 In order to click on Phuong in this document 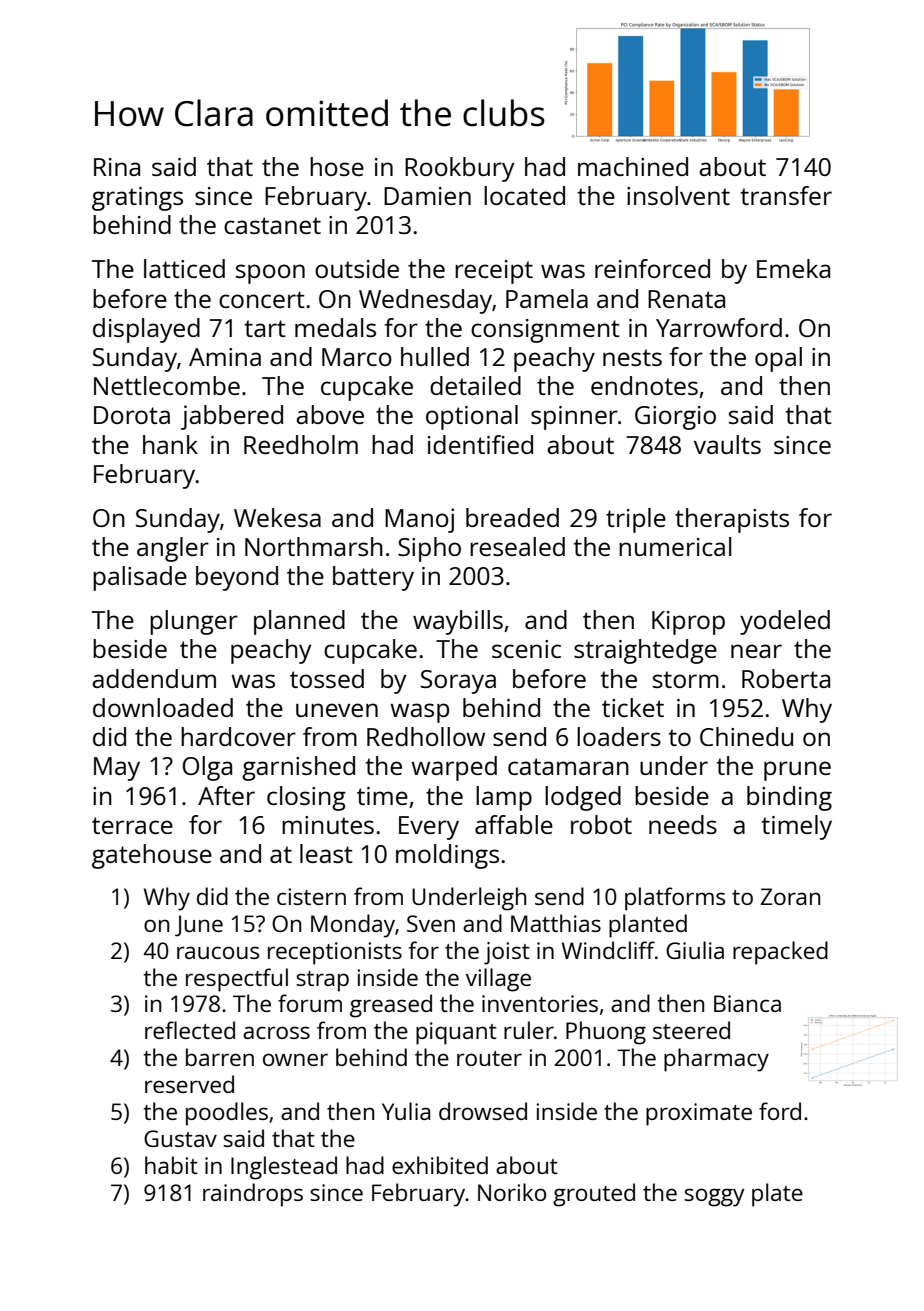, I will do `click(606, 1033)`.
